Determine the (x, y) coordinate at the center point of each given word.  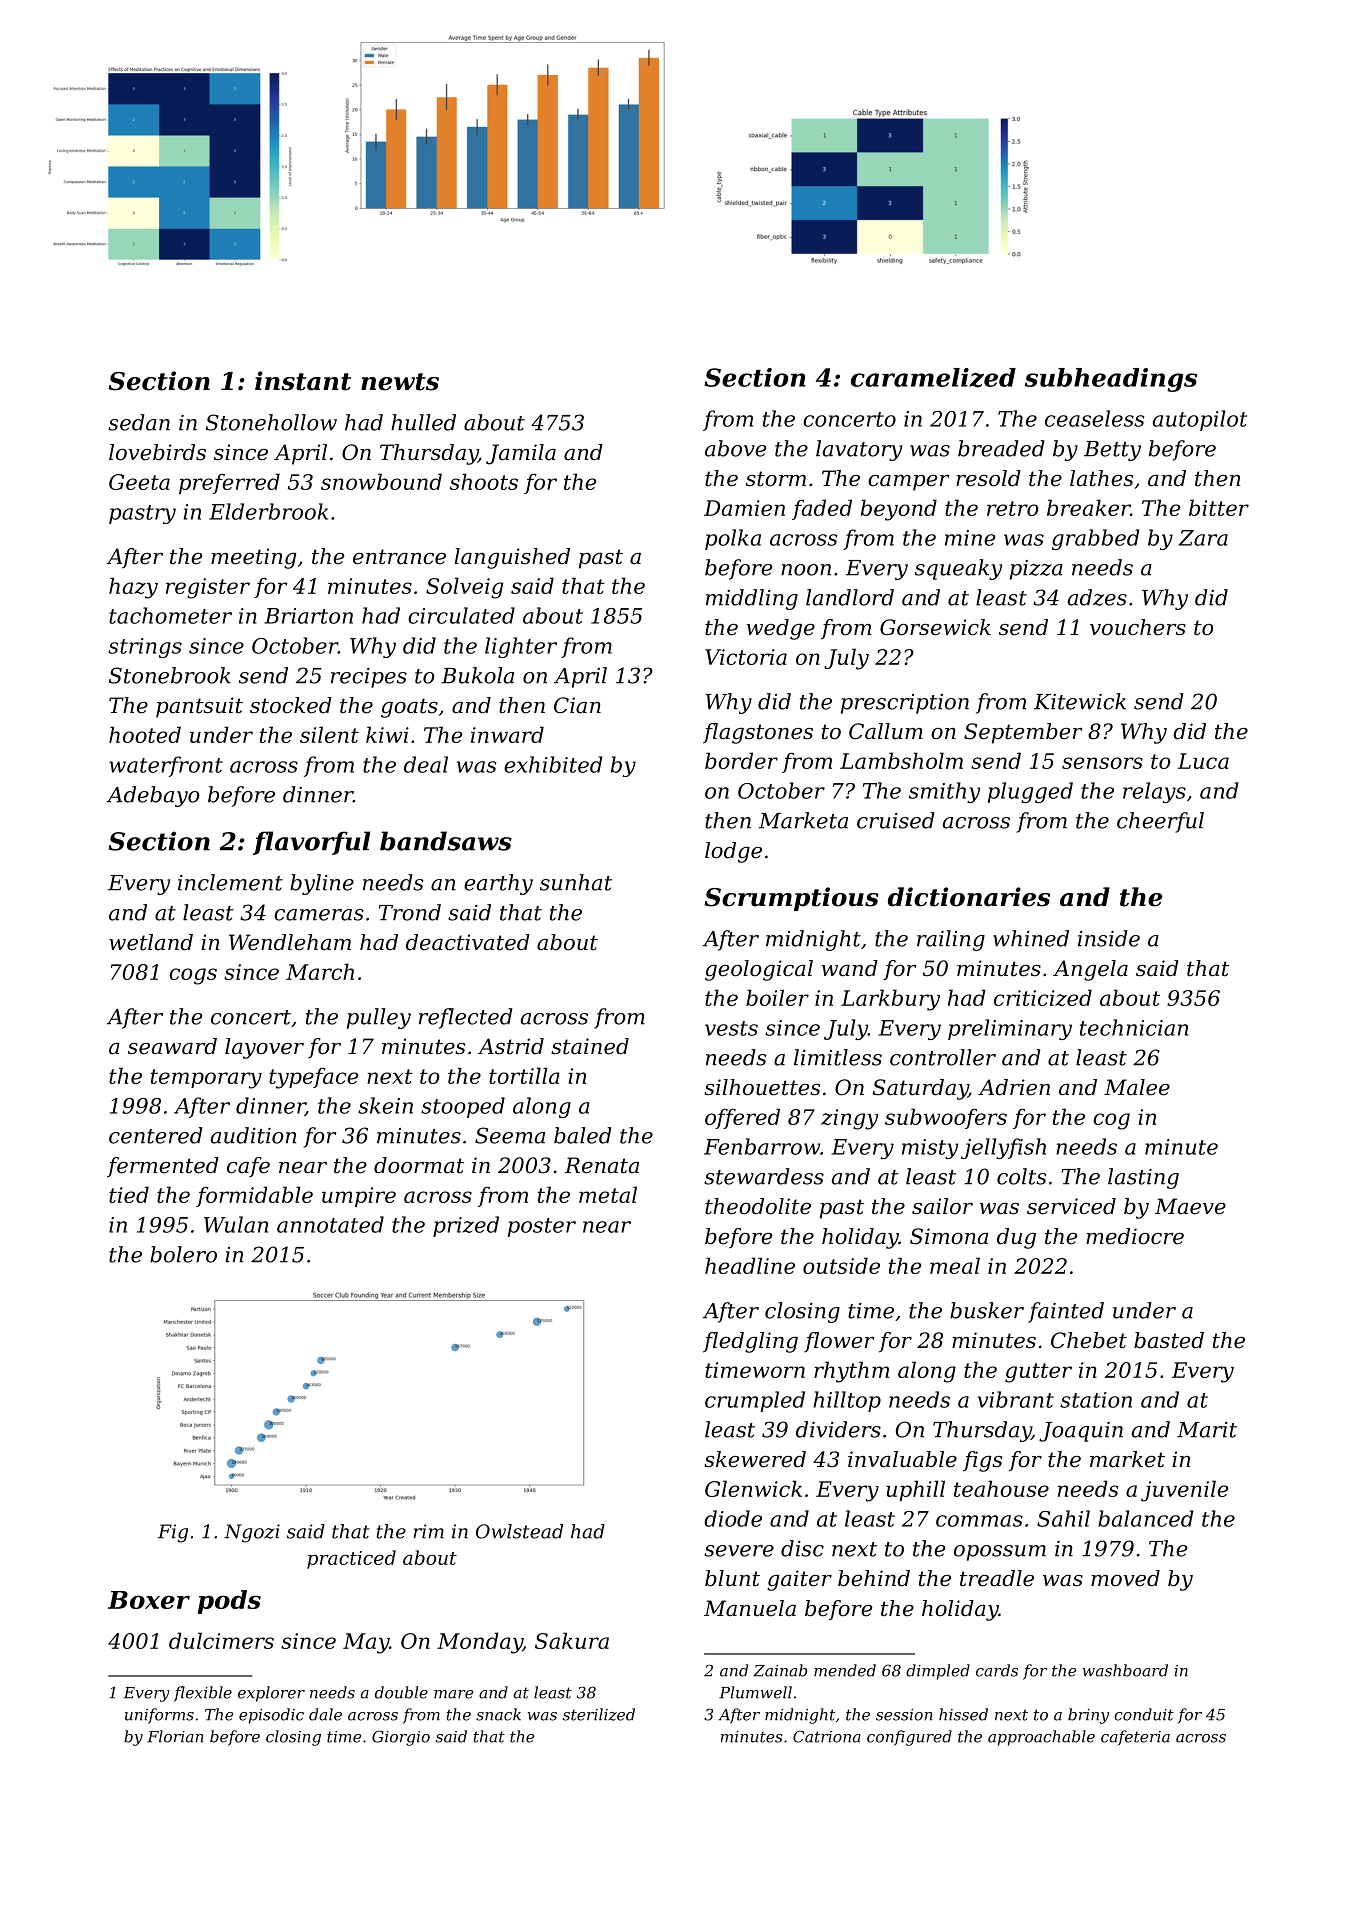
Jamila (521, 454)
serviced (1071, 1206)
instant (303, 381)
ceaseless (1095, 418)
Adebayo (153, 796)
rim (428, 1531)
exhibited (553, 764)
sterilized (599, 1714)
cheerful (1160, 822)
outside (841, 1265)
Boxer (149, 1600)
